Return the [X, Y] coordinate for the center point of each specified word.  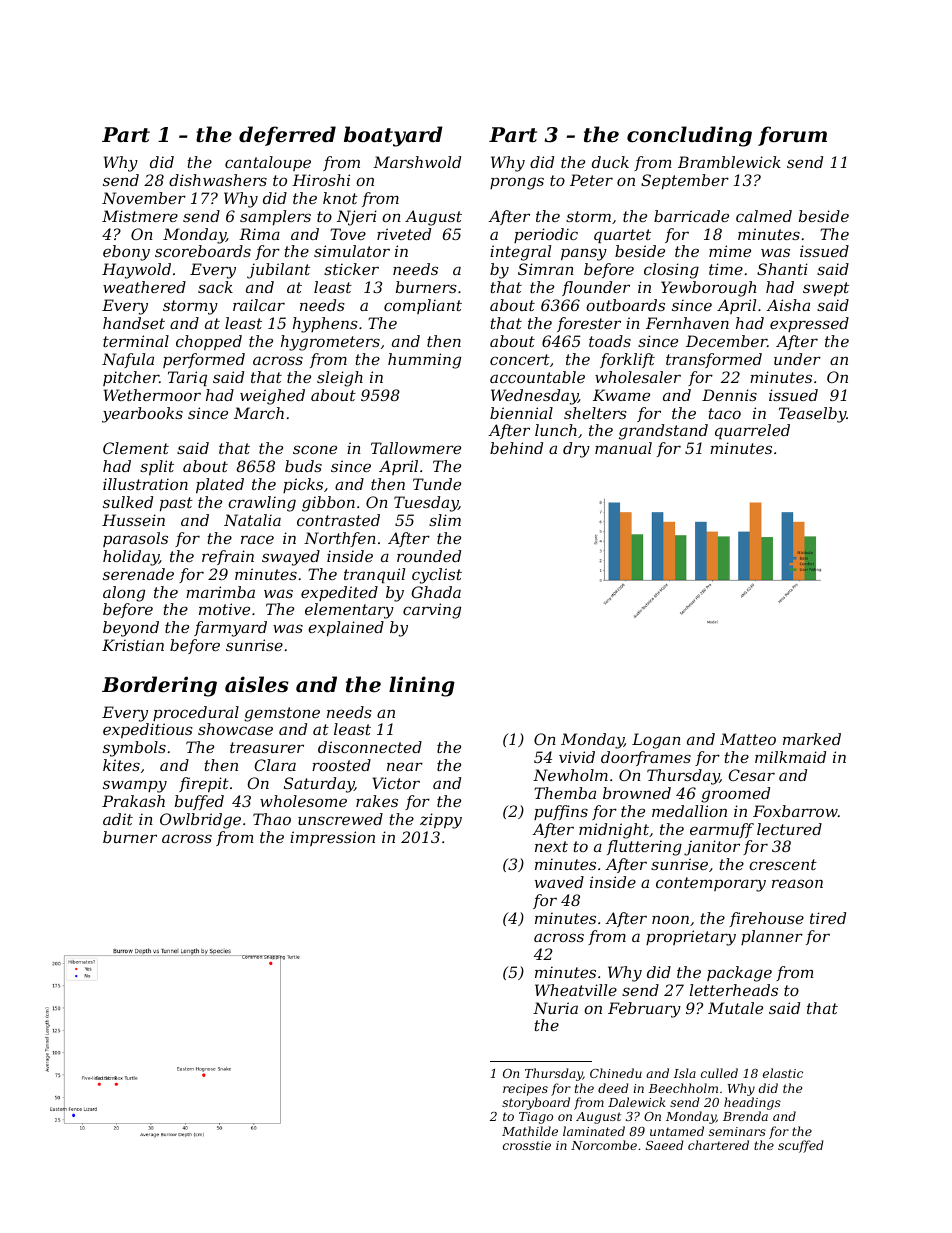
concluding [689, 136]
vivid [577, 757]
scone [315, 449]
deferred [287, 136]
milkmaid [790, 757]
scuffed [801, 1146]
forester [589, 324]
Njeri [357, 218]
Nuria [555, 1008]
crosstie [527, 1145]
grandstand [663, 432]
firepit [204, 784]
